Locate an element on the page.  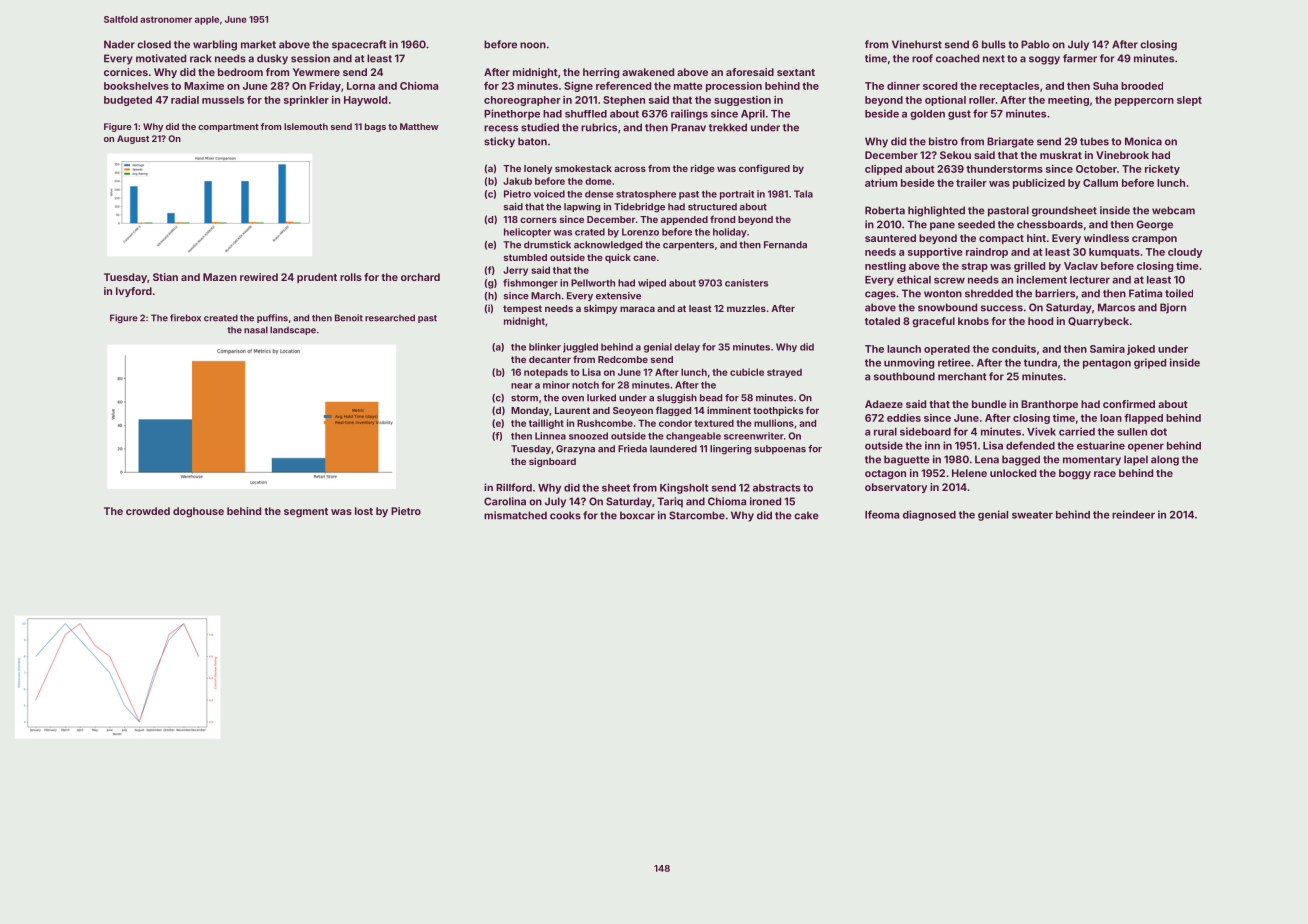
portrait is located at coordinates (737, 195).
